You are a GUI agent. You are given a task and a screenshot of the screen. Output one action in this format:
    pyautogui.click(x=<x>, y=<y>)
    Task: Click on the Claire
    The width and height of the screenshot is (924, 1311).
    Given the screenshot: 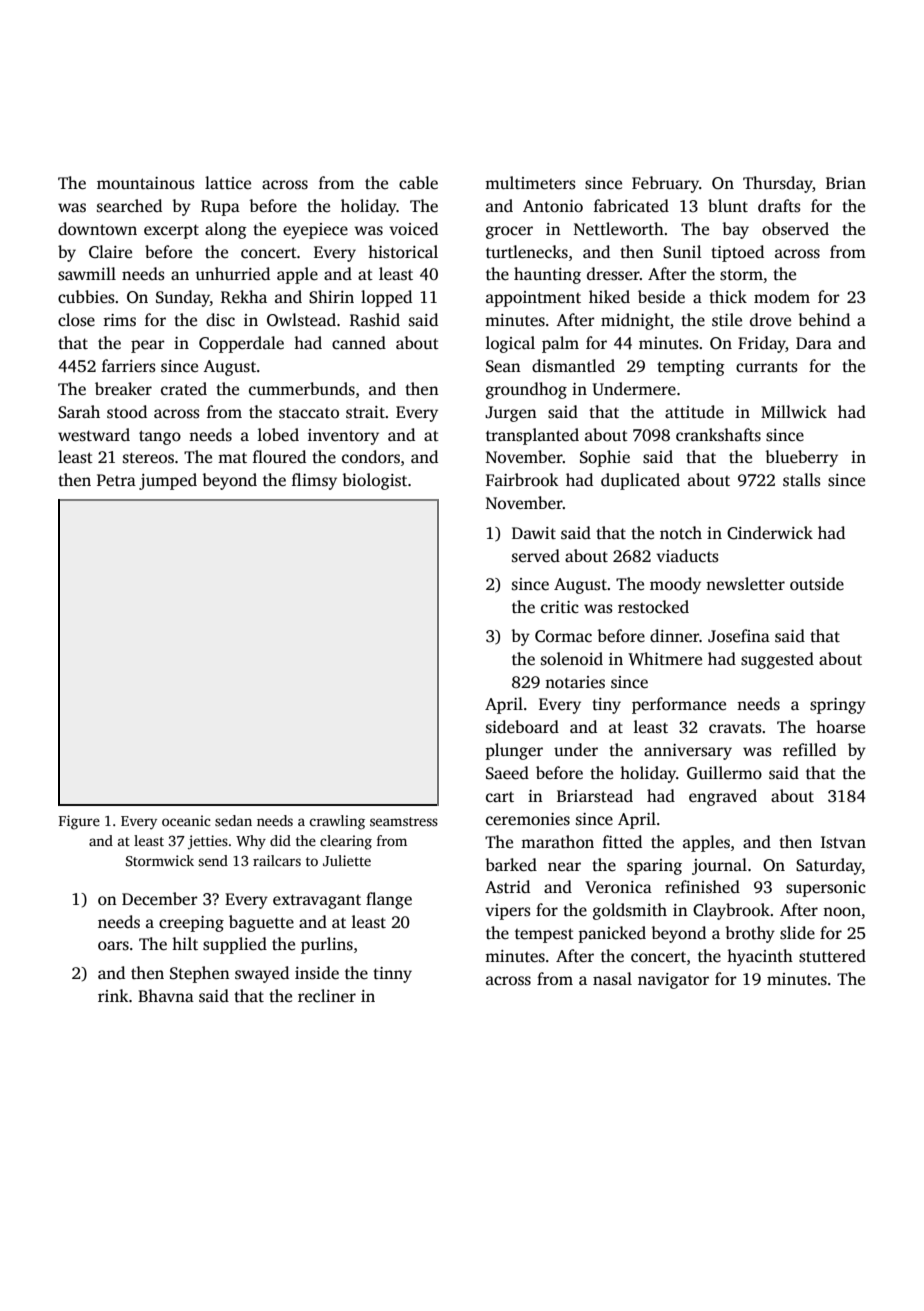 What is the action you would take?
    pyautogui.click(x=110, y=252)
